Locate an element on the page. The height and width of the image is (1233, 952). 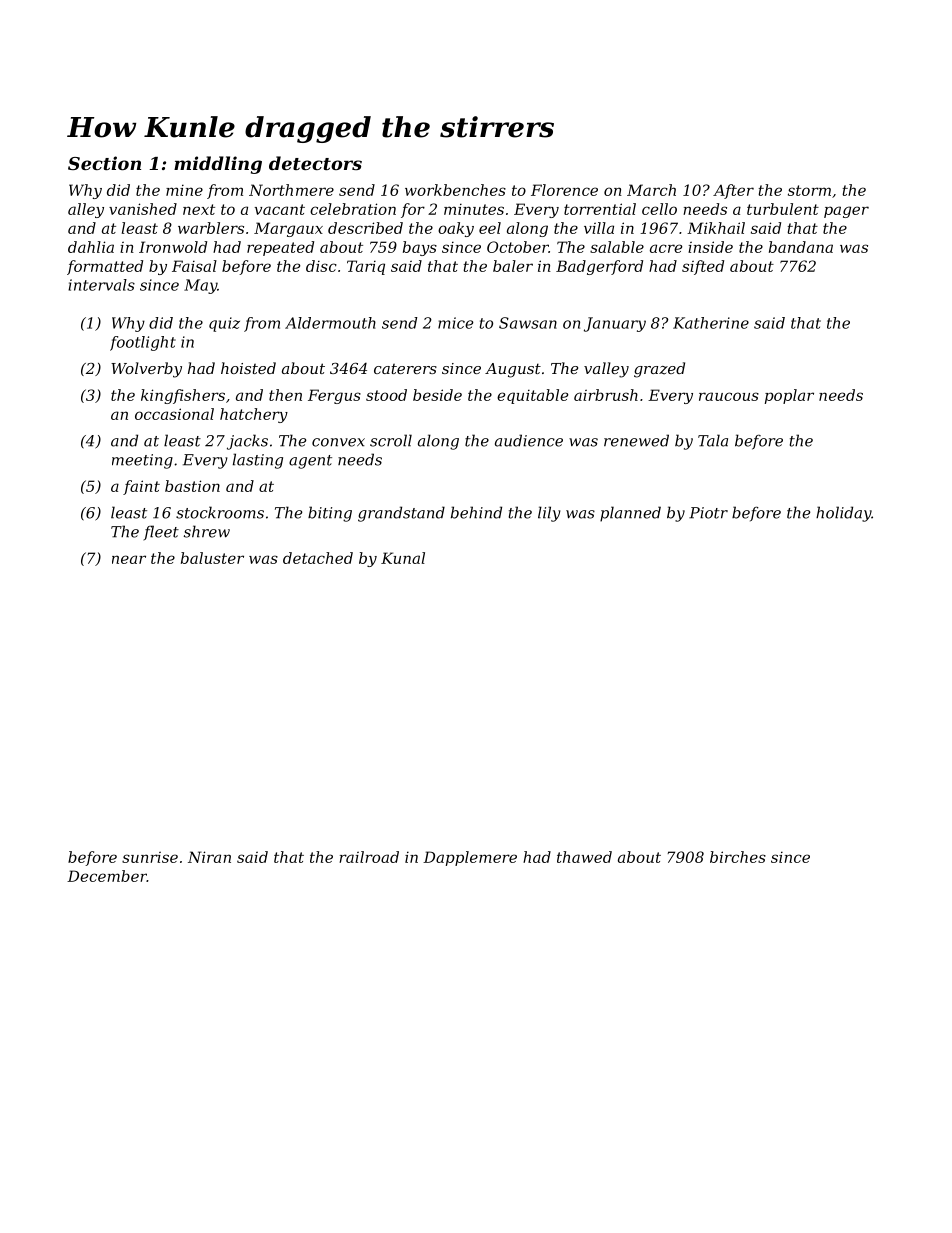
warblers is located at coordinates (211, 228).
